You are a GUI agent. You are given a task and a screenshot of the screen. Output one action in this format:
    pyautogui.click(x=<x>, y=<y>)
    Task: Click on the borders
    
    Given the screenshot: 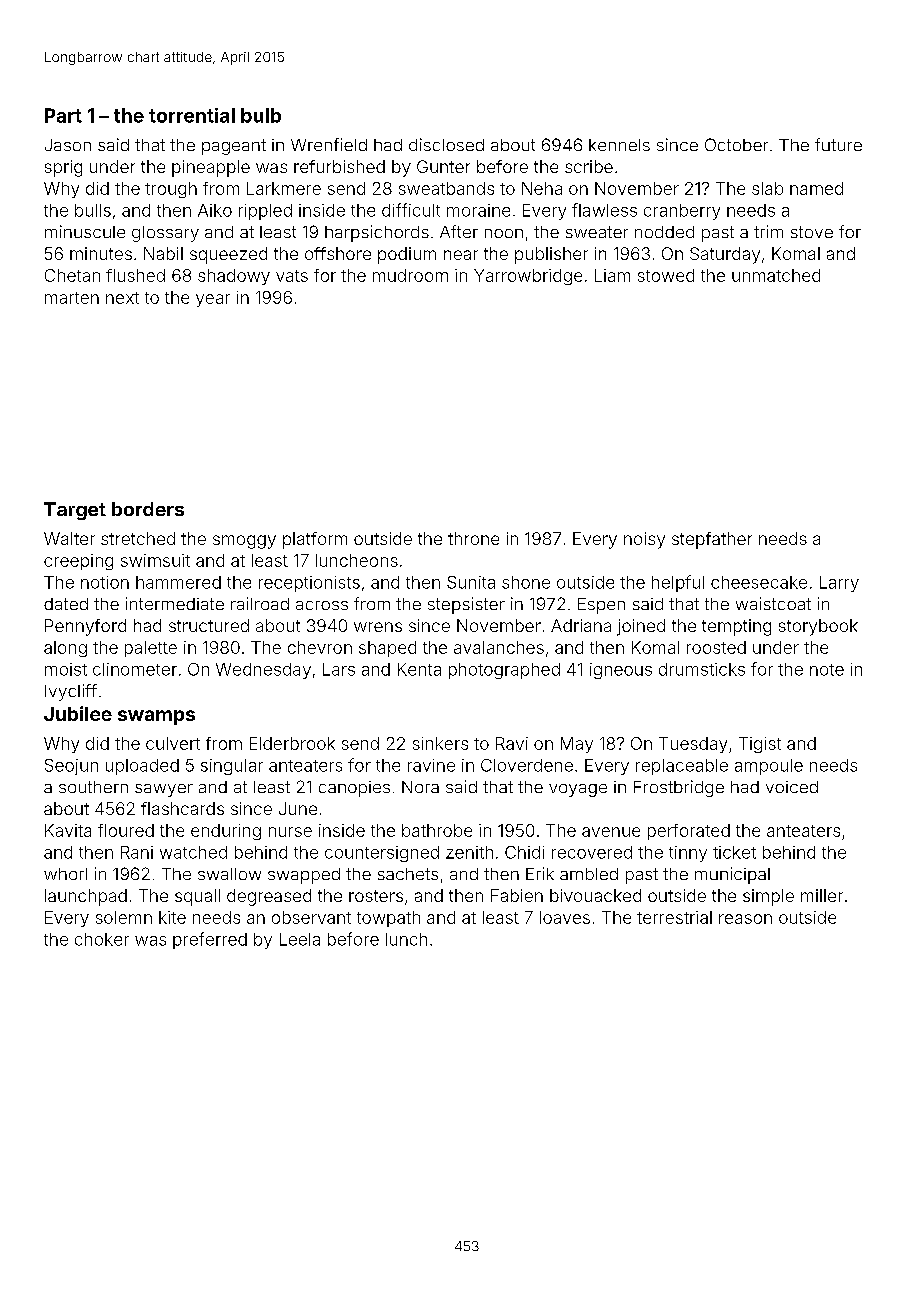 What is the action you would take?
    pyautogui.click(x=148, y=509)
